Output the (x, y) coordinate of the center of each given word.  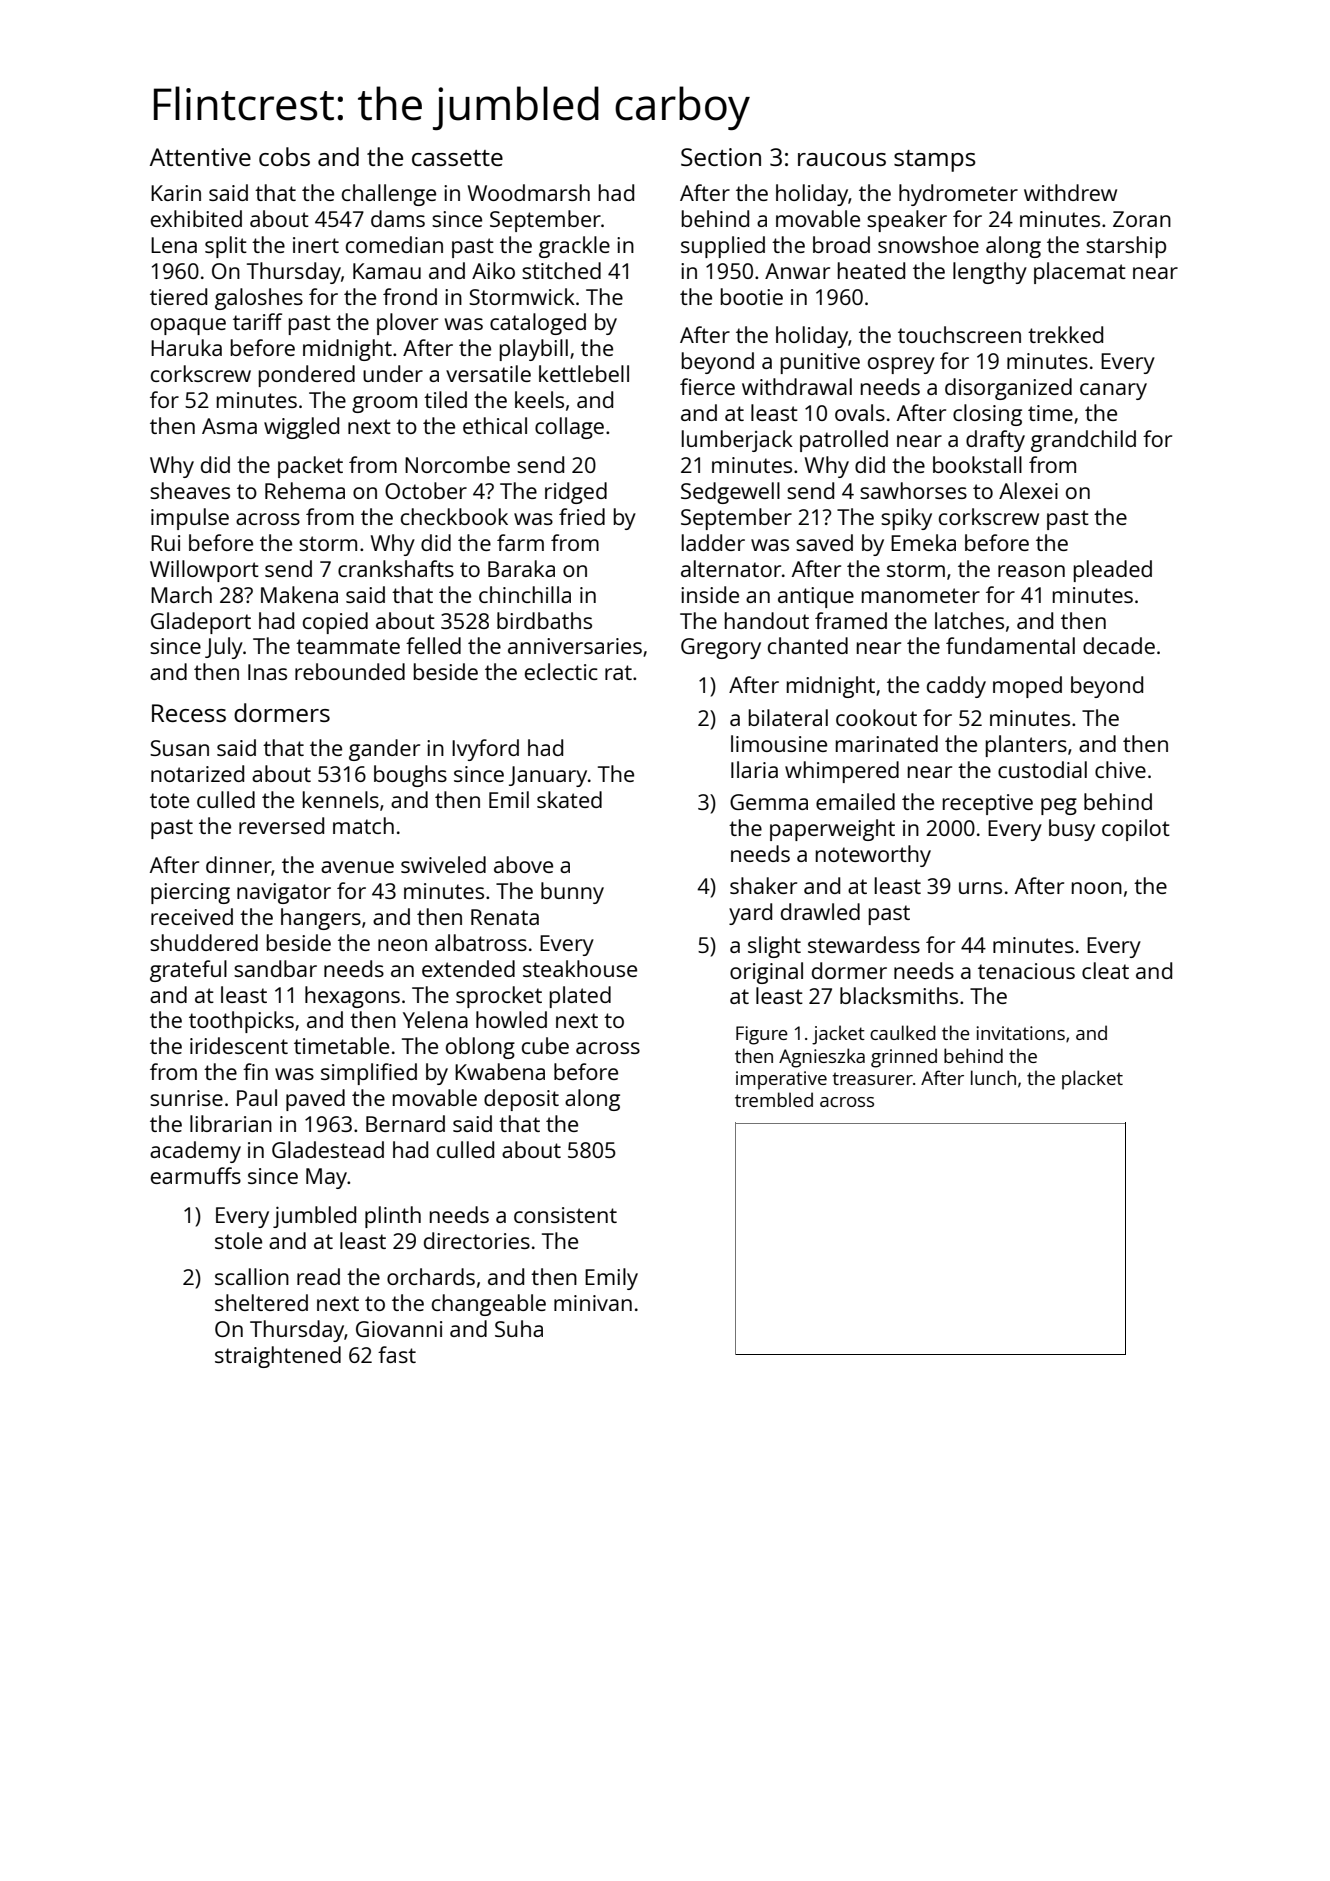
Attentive (200, 157)
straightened (278, 1357)
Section (721, 157)
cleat (1105, 970)
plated (580, 997)
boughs (410, 776)
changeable (489, 1305)
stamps (935, 161)
